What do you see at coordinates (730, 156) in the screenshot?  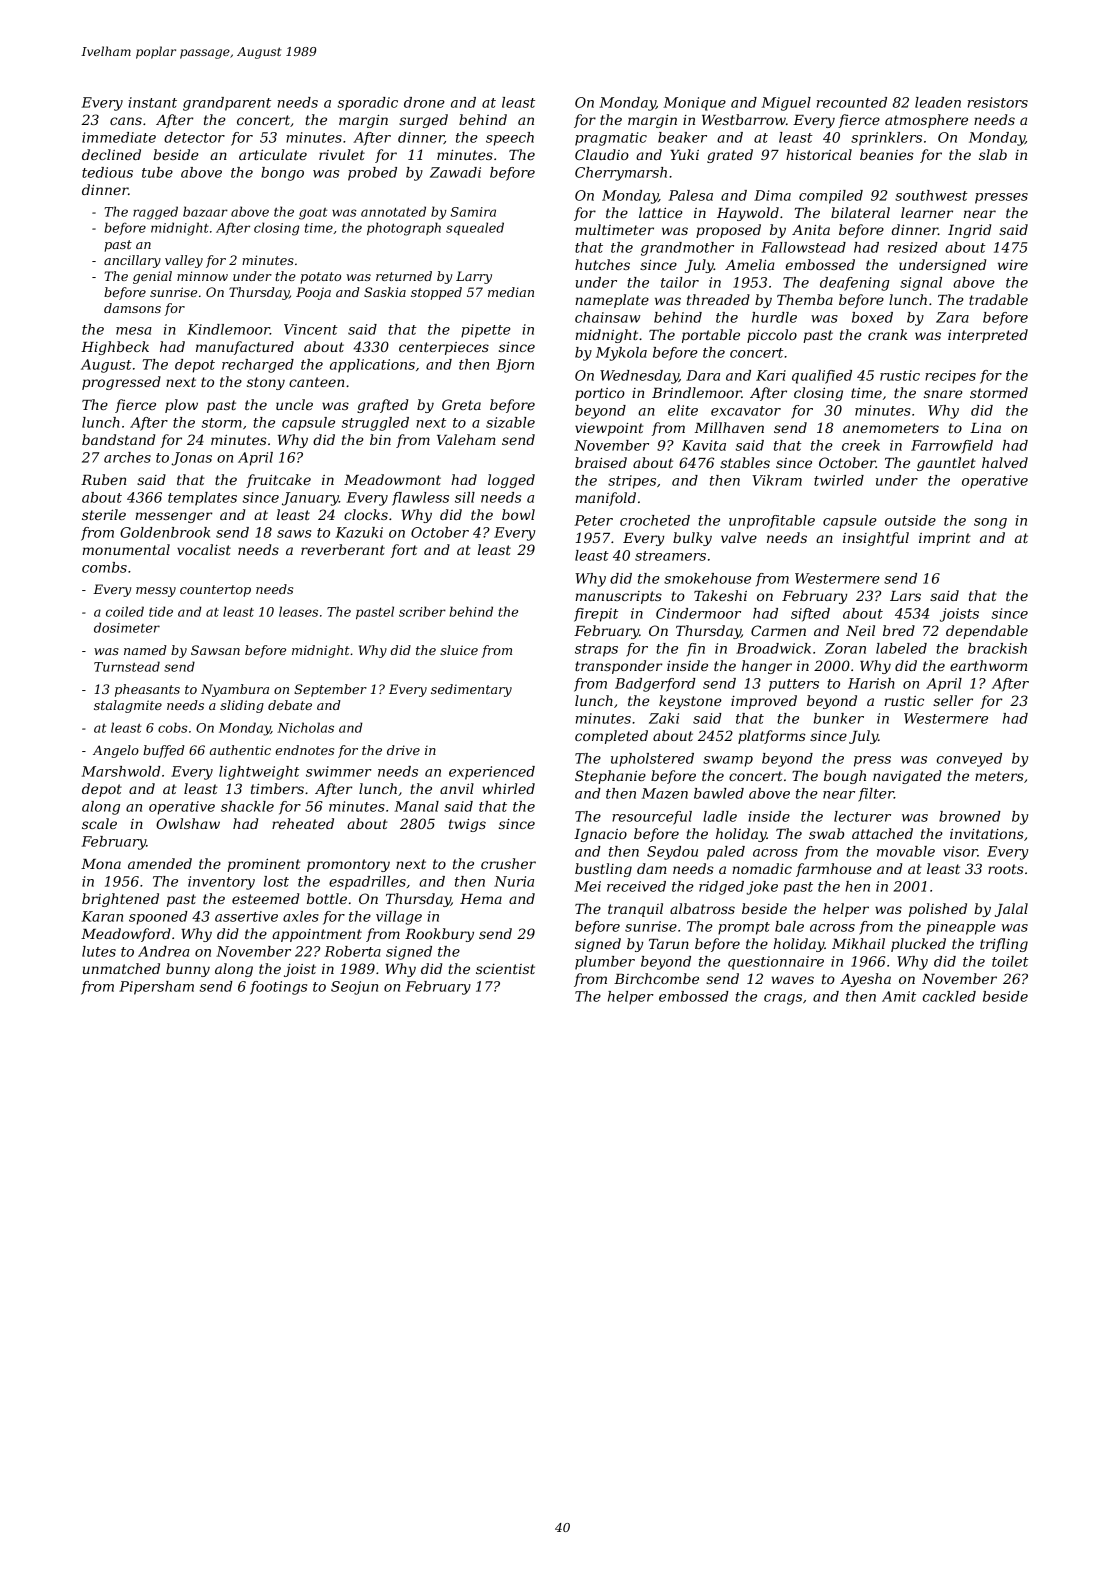 I see `grated` at bounding box center [730, 156].
